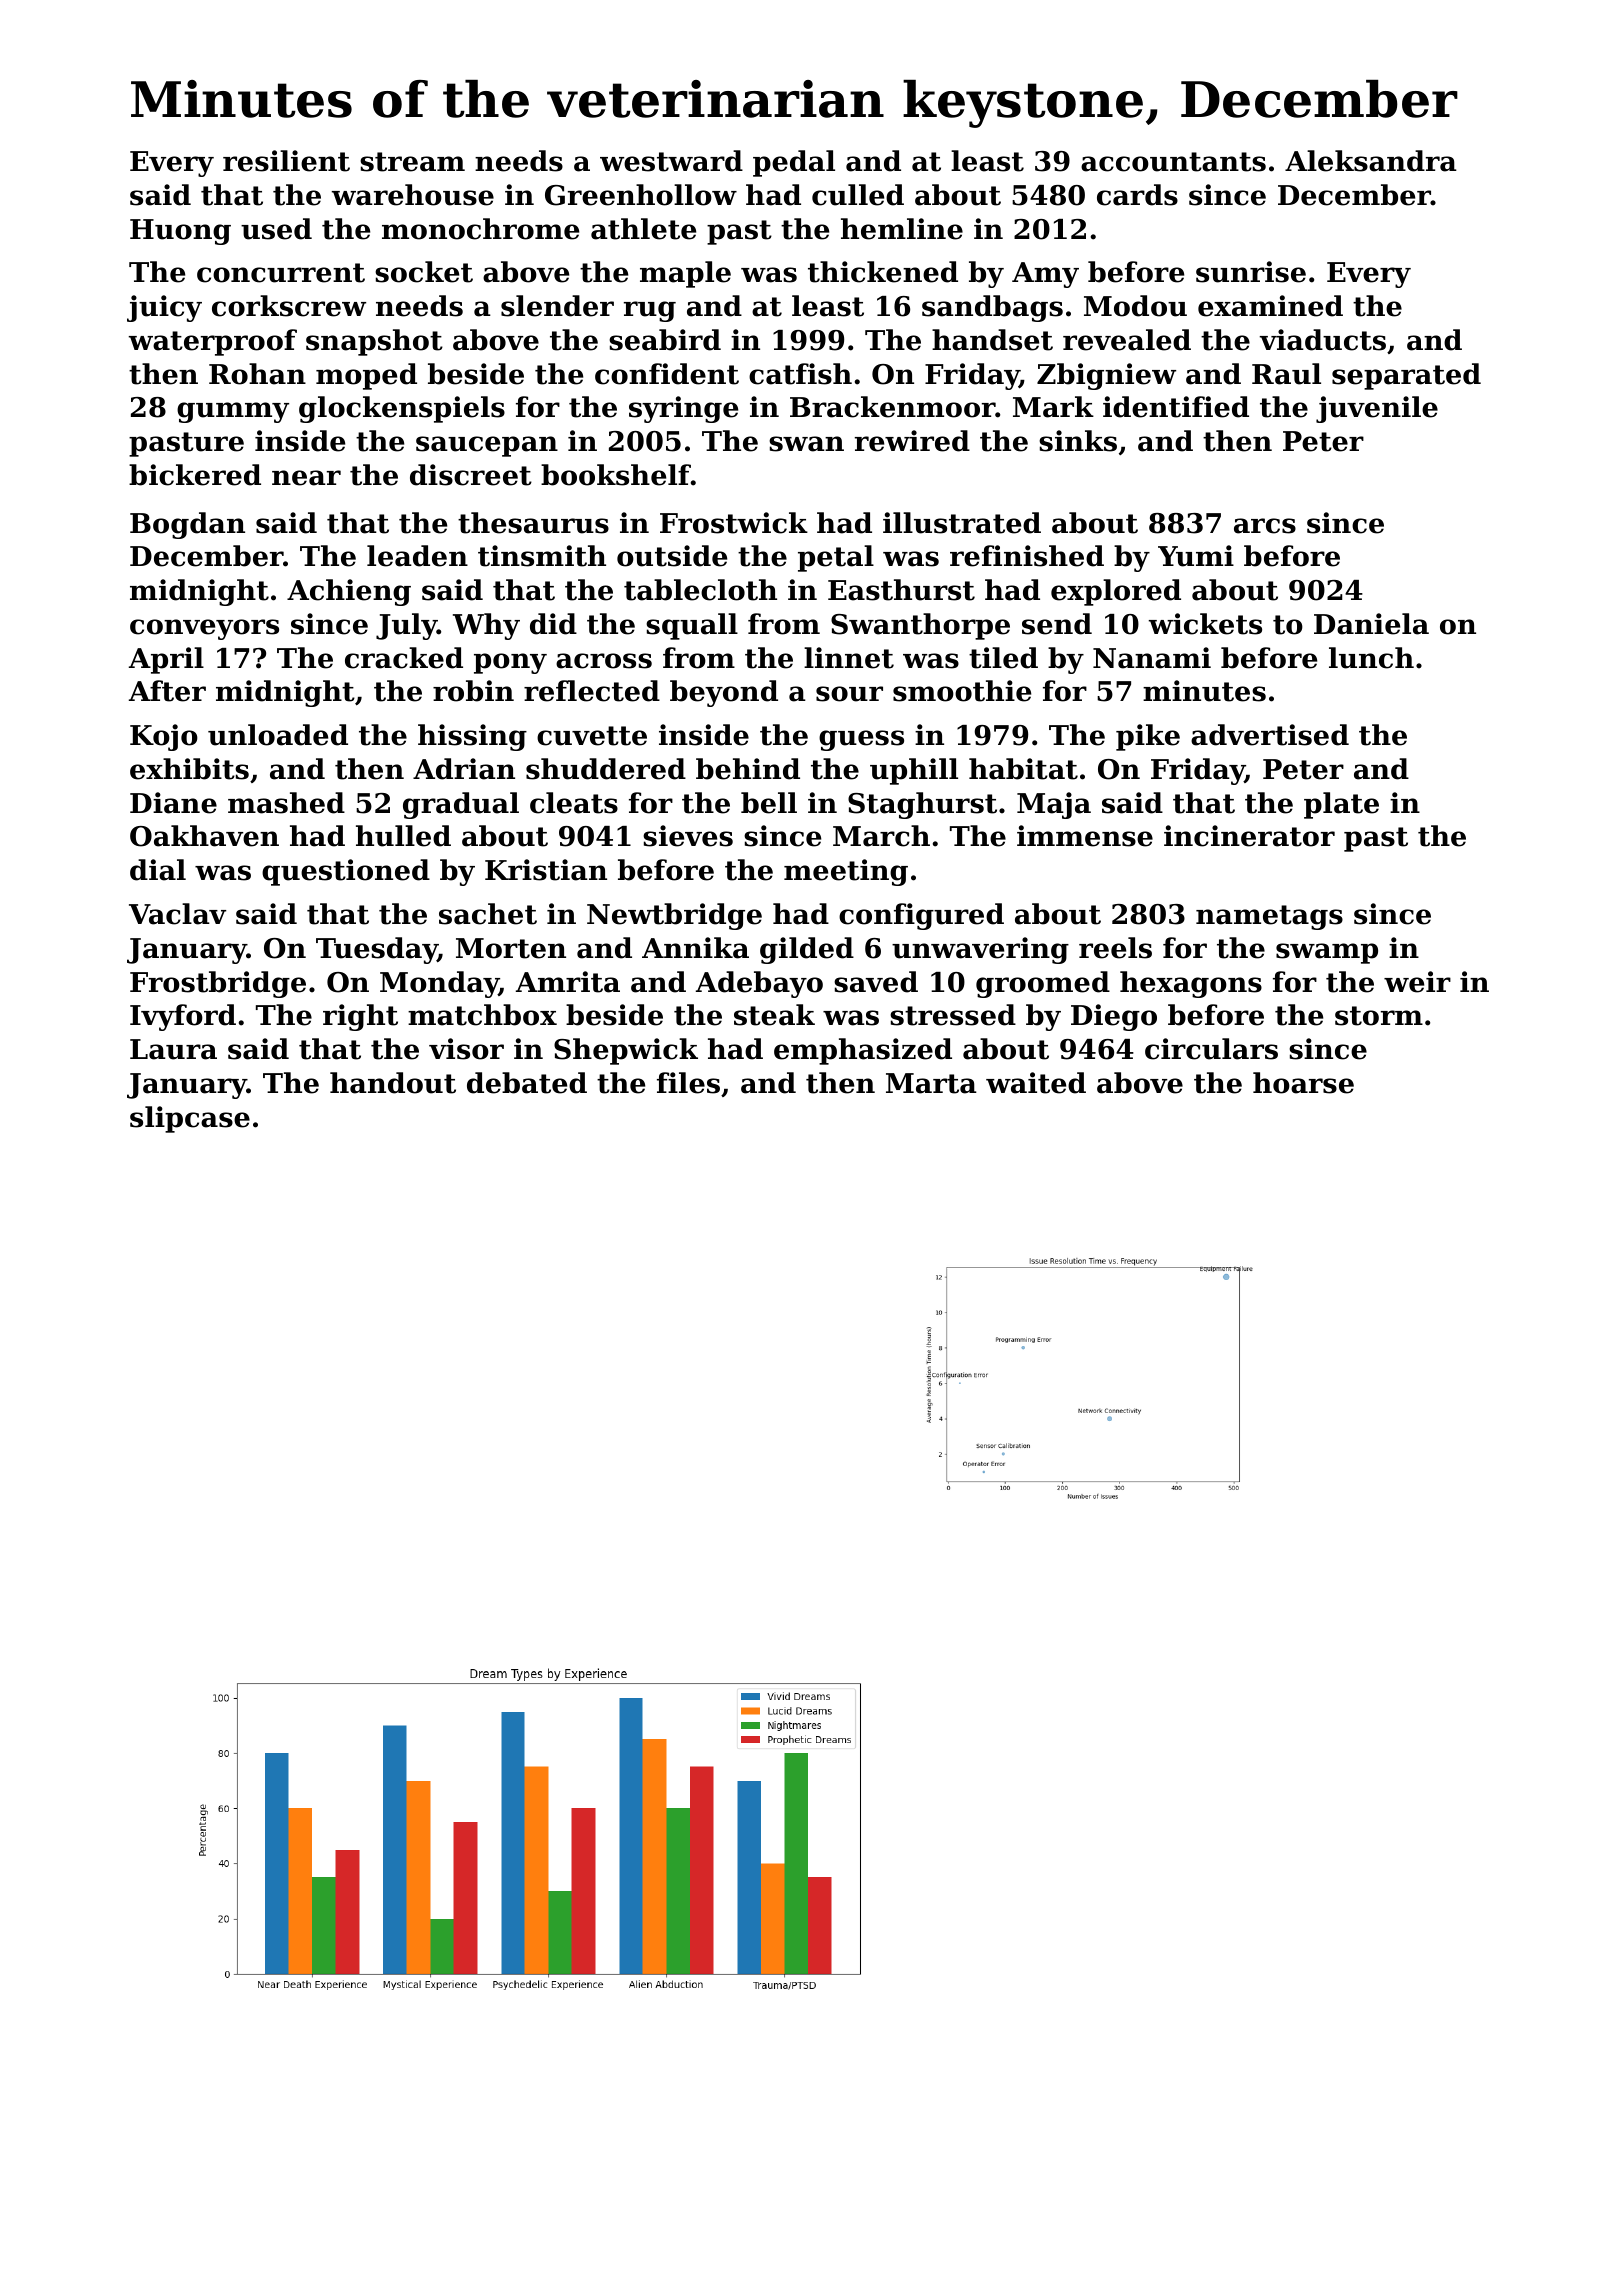 The image size is (1620, 2292). What do you see at coordinates (1371, 658) in the page?
I see `lunch` at bounding box center [1371, 658].
